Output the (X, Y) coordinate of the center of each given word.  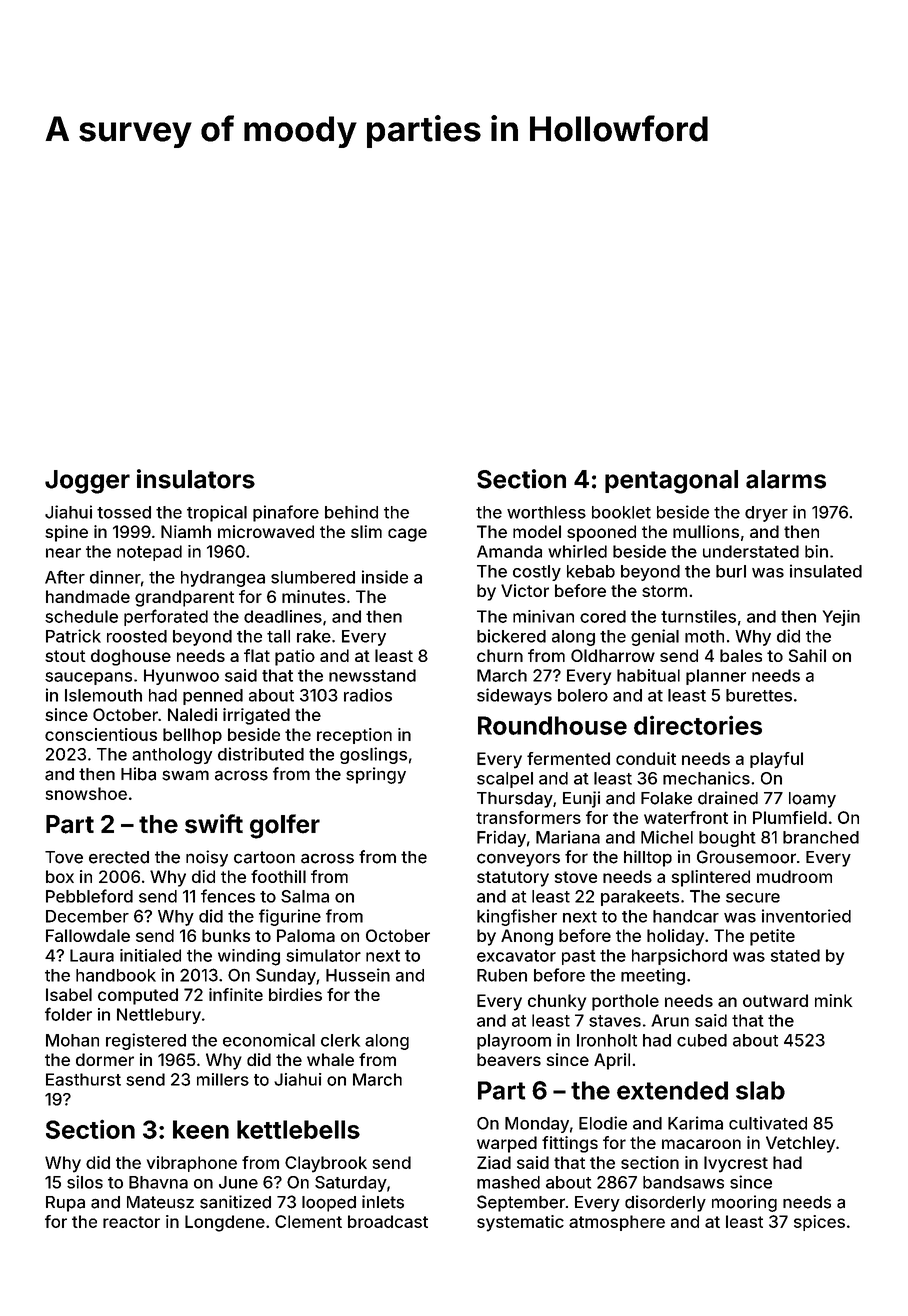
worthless (546, 512)
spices (819, 1223)
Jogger (87, 482)
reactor (131, 1222)
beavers (509, 1059)
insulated (826, 571)
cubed (702, 1040)
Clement (308, 1221)
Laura (92, 955)
